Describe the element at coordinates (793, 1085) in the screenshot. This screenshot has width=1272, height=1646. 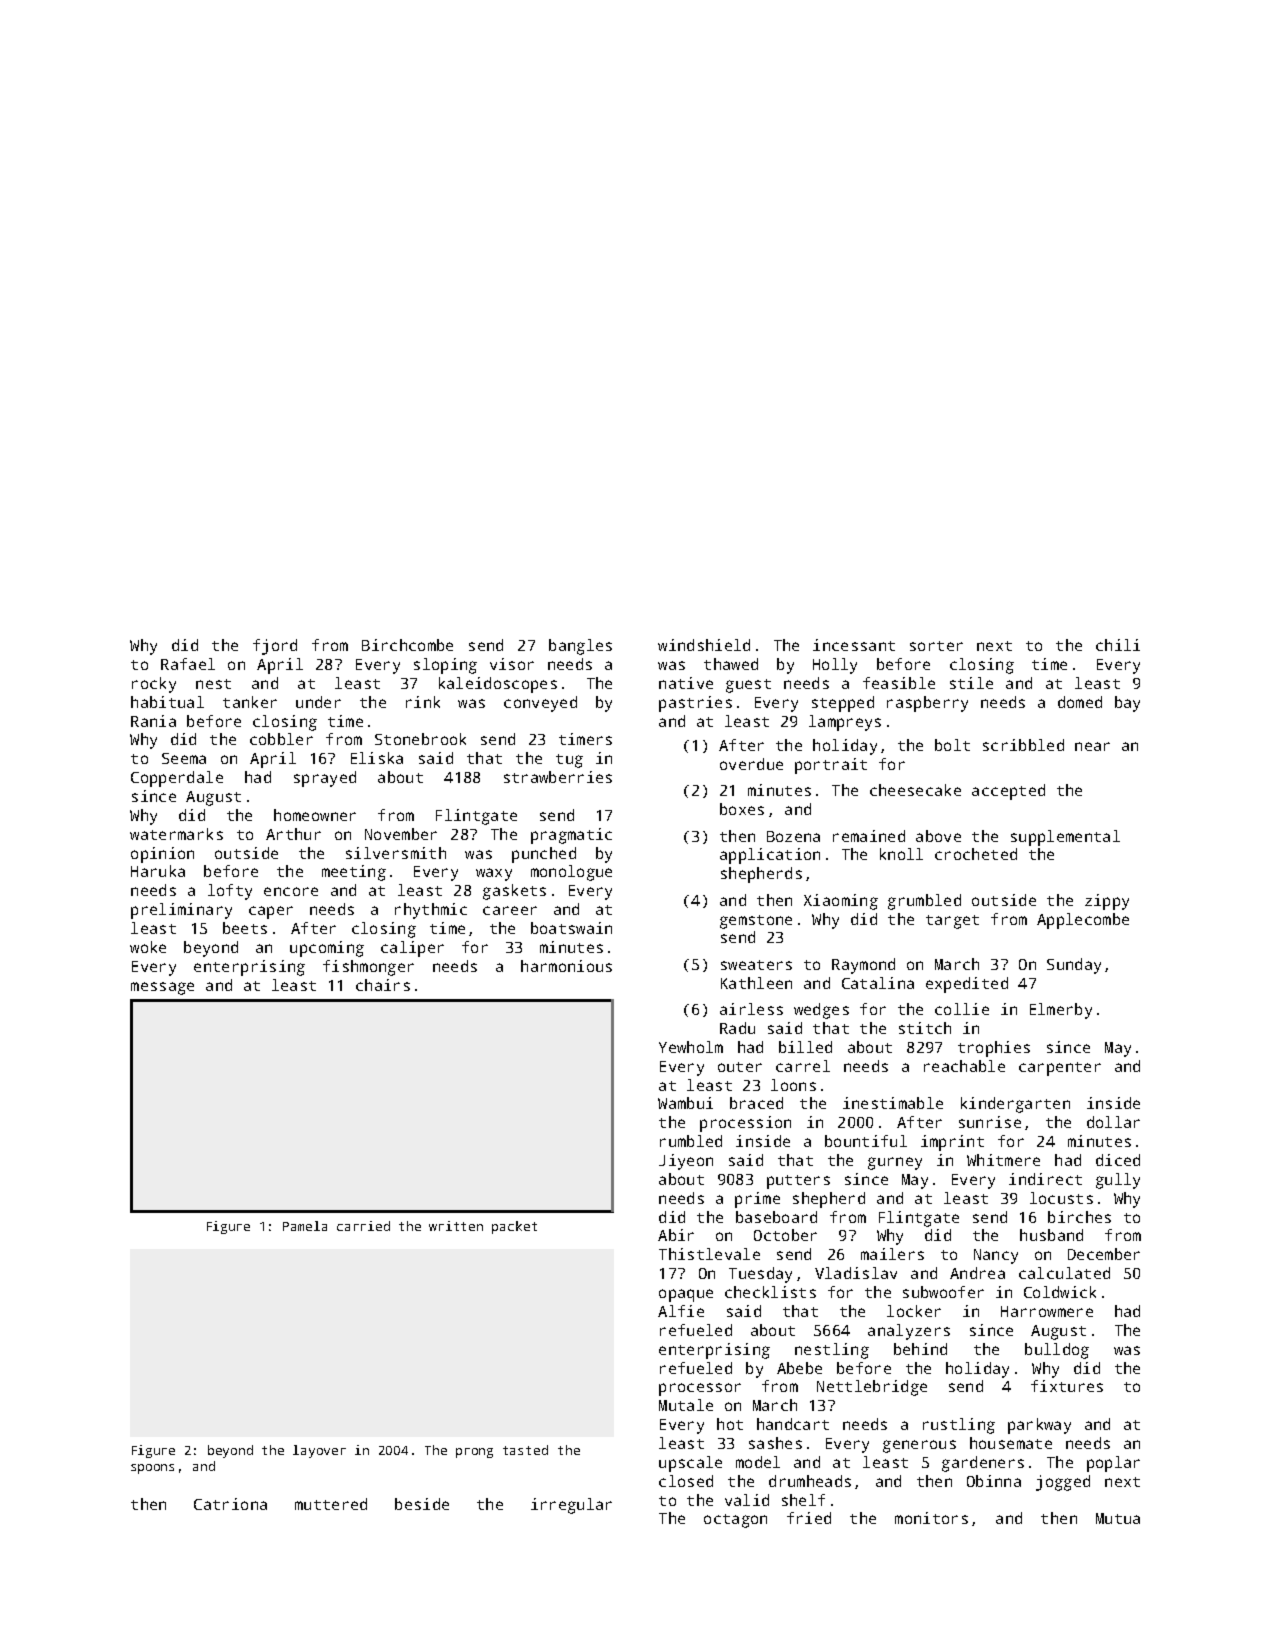
I see `loons` at that location.
